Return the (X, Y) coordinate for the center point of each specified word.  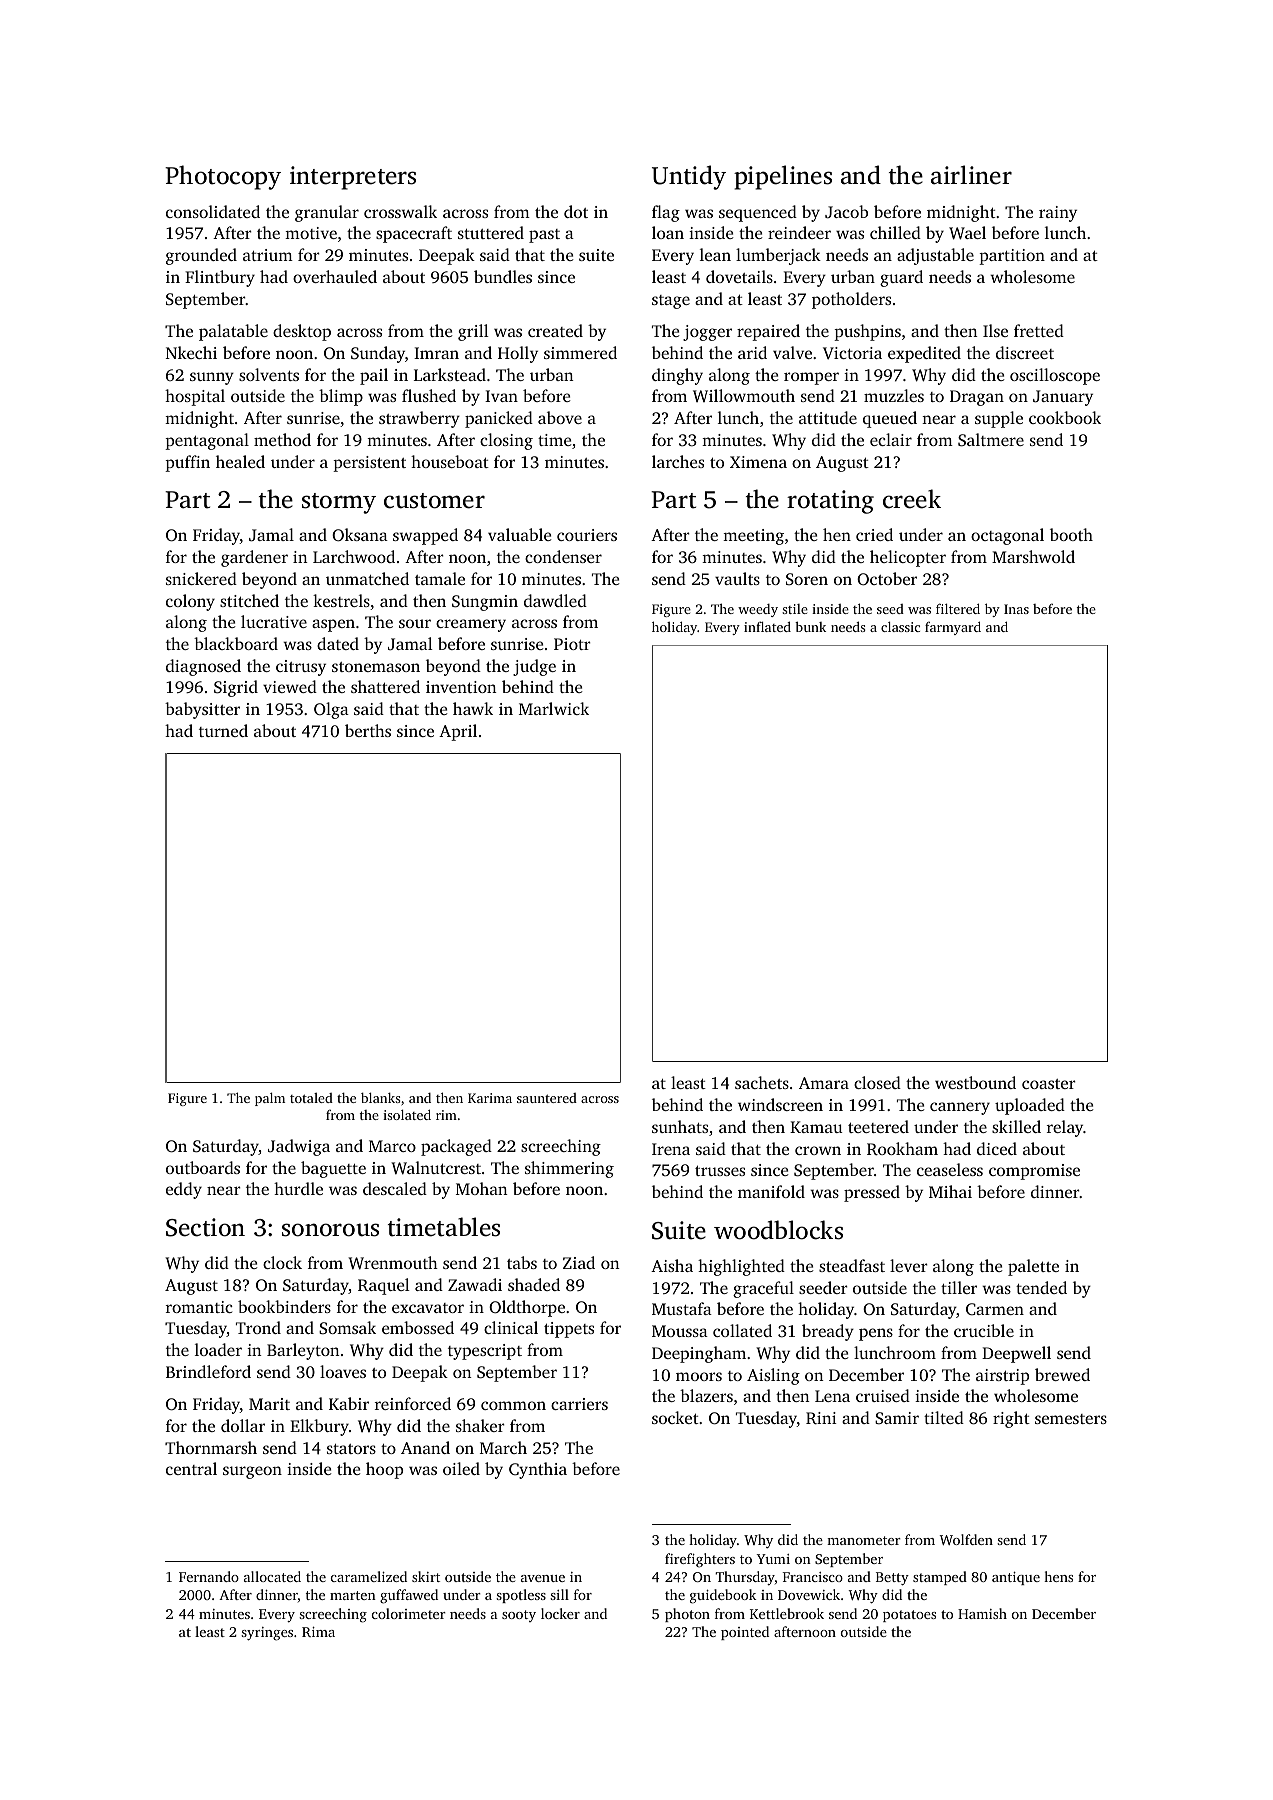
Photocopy (223, 177)
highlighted (741, 1267)
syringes (267, 1634)
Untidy (689, 177)
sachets (762, 1082)
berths (368, 730)
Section (205, 1227)
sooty (519, 1616)
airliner (971, 175)
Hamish (982, 1613)
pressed (872, 1193)
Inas (1016, 609)
